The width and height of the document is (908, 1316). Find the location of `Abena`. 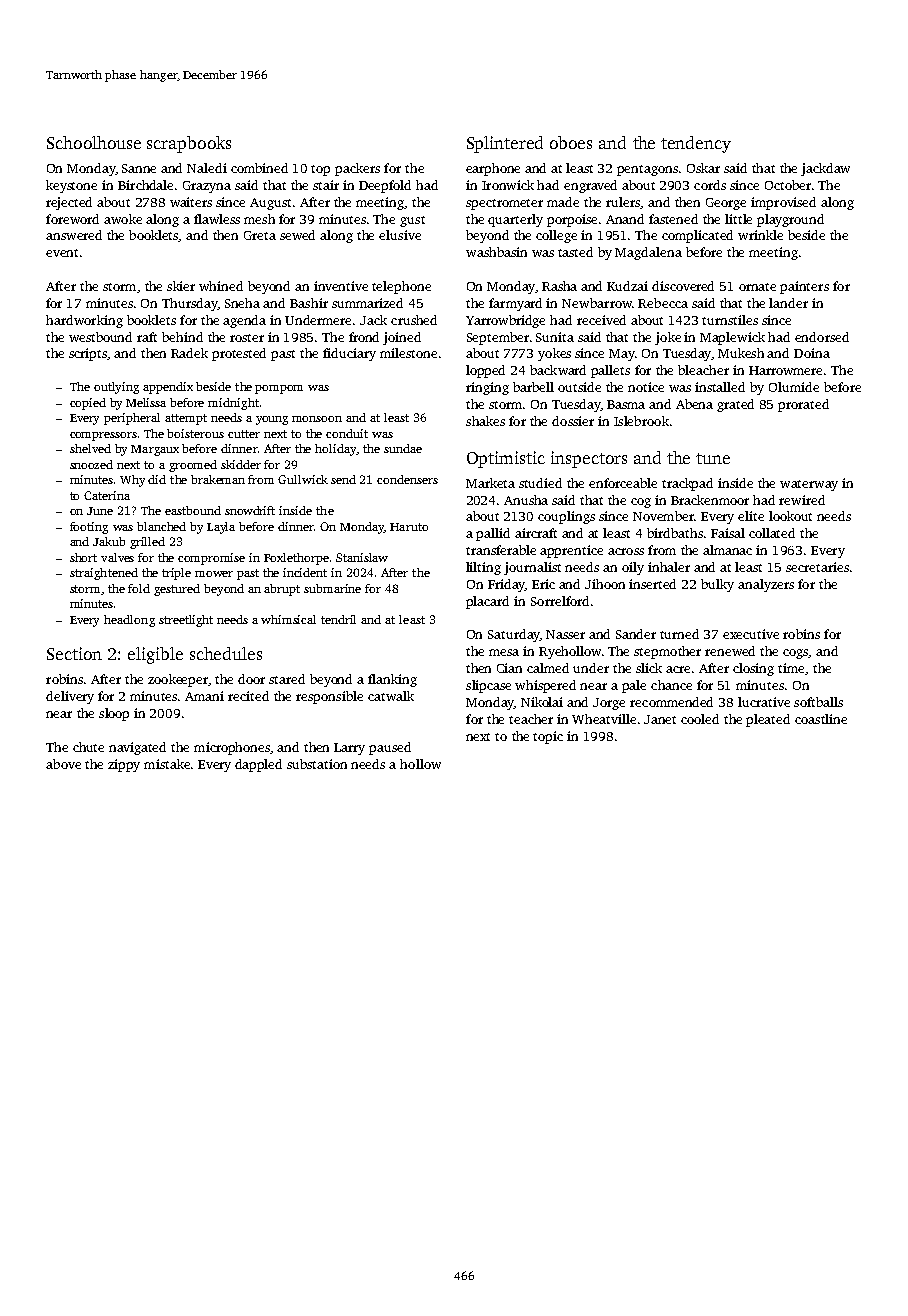

Abena is located at coordinates (694, 404).
